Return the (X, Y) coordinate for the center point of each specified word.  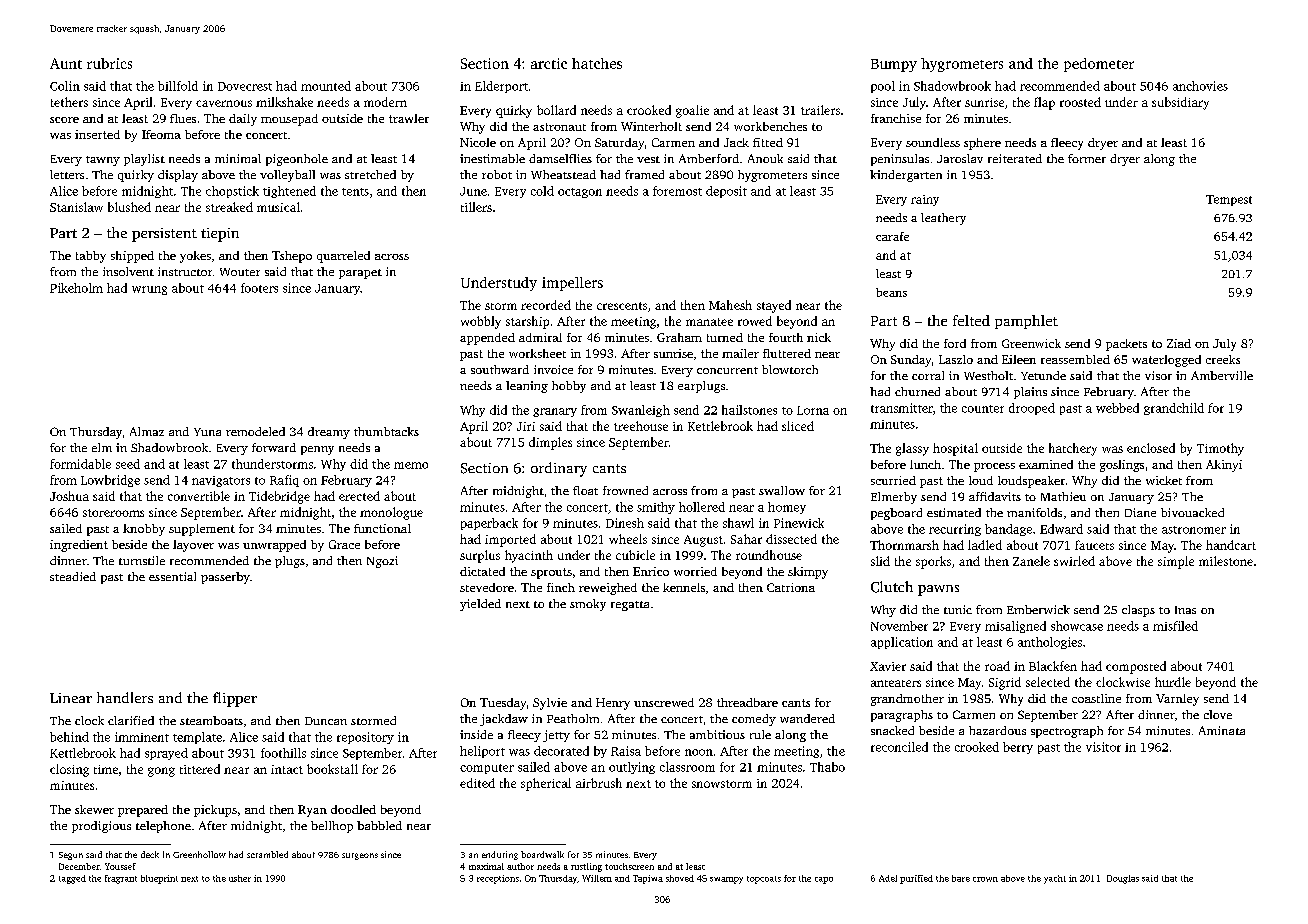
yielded (480, 605)
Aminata (1222, 730)
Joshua (69, 496)
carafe (892, 236)
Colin (65, 86)
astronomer (1194, 530)
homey (787, 508)
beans (891, 292)
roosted (1080, 102)
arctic (549, 63)
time (106, 769)
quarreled (343, 257)
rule (760, 734)
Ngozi (382, 562)
